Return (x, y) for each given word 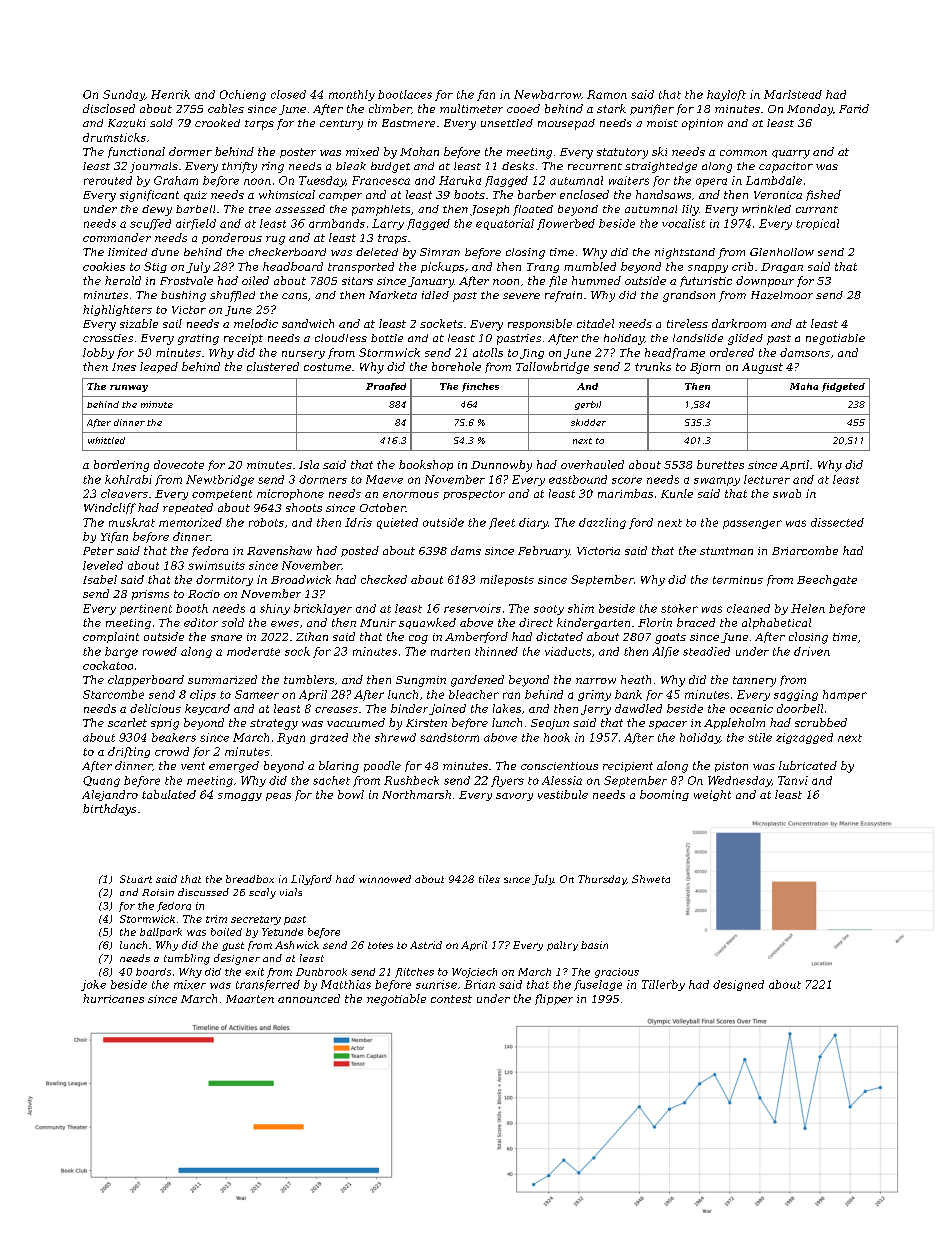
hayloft (726, 95)
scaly (262, 893)
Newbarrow (547, 94)
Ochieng (243, 95)
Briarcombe (805, 550)
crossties (108, 338)
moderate (253, 651)
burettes (720, 464)
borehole (456, 366)
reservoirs (472, 608)
